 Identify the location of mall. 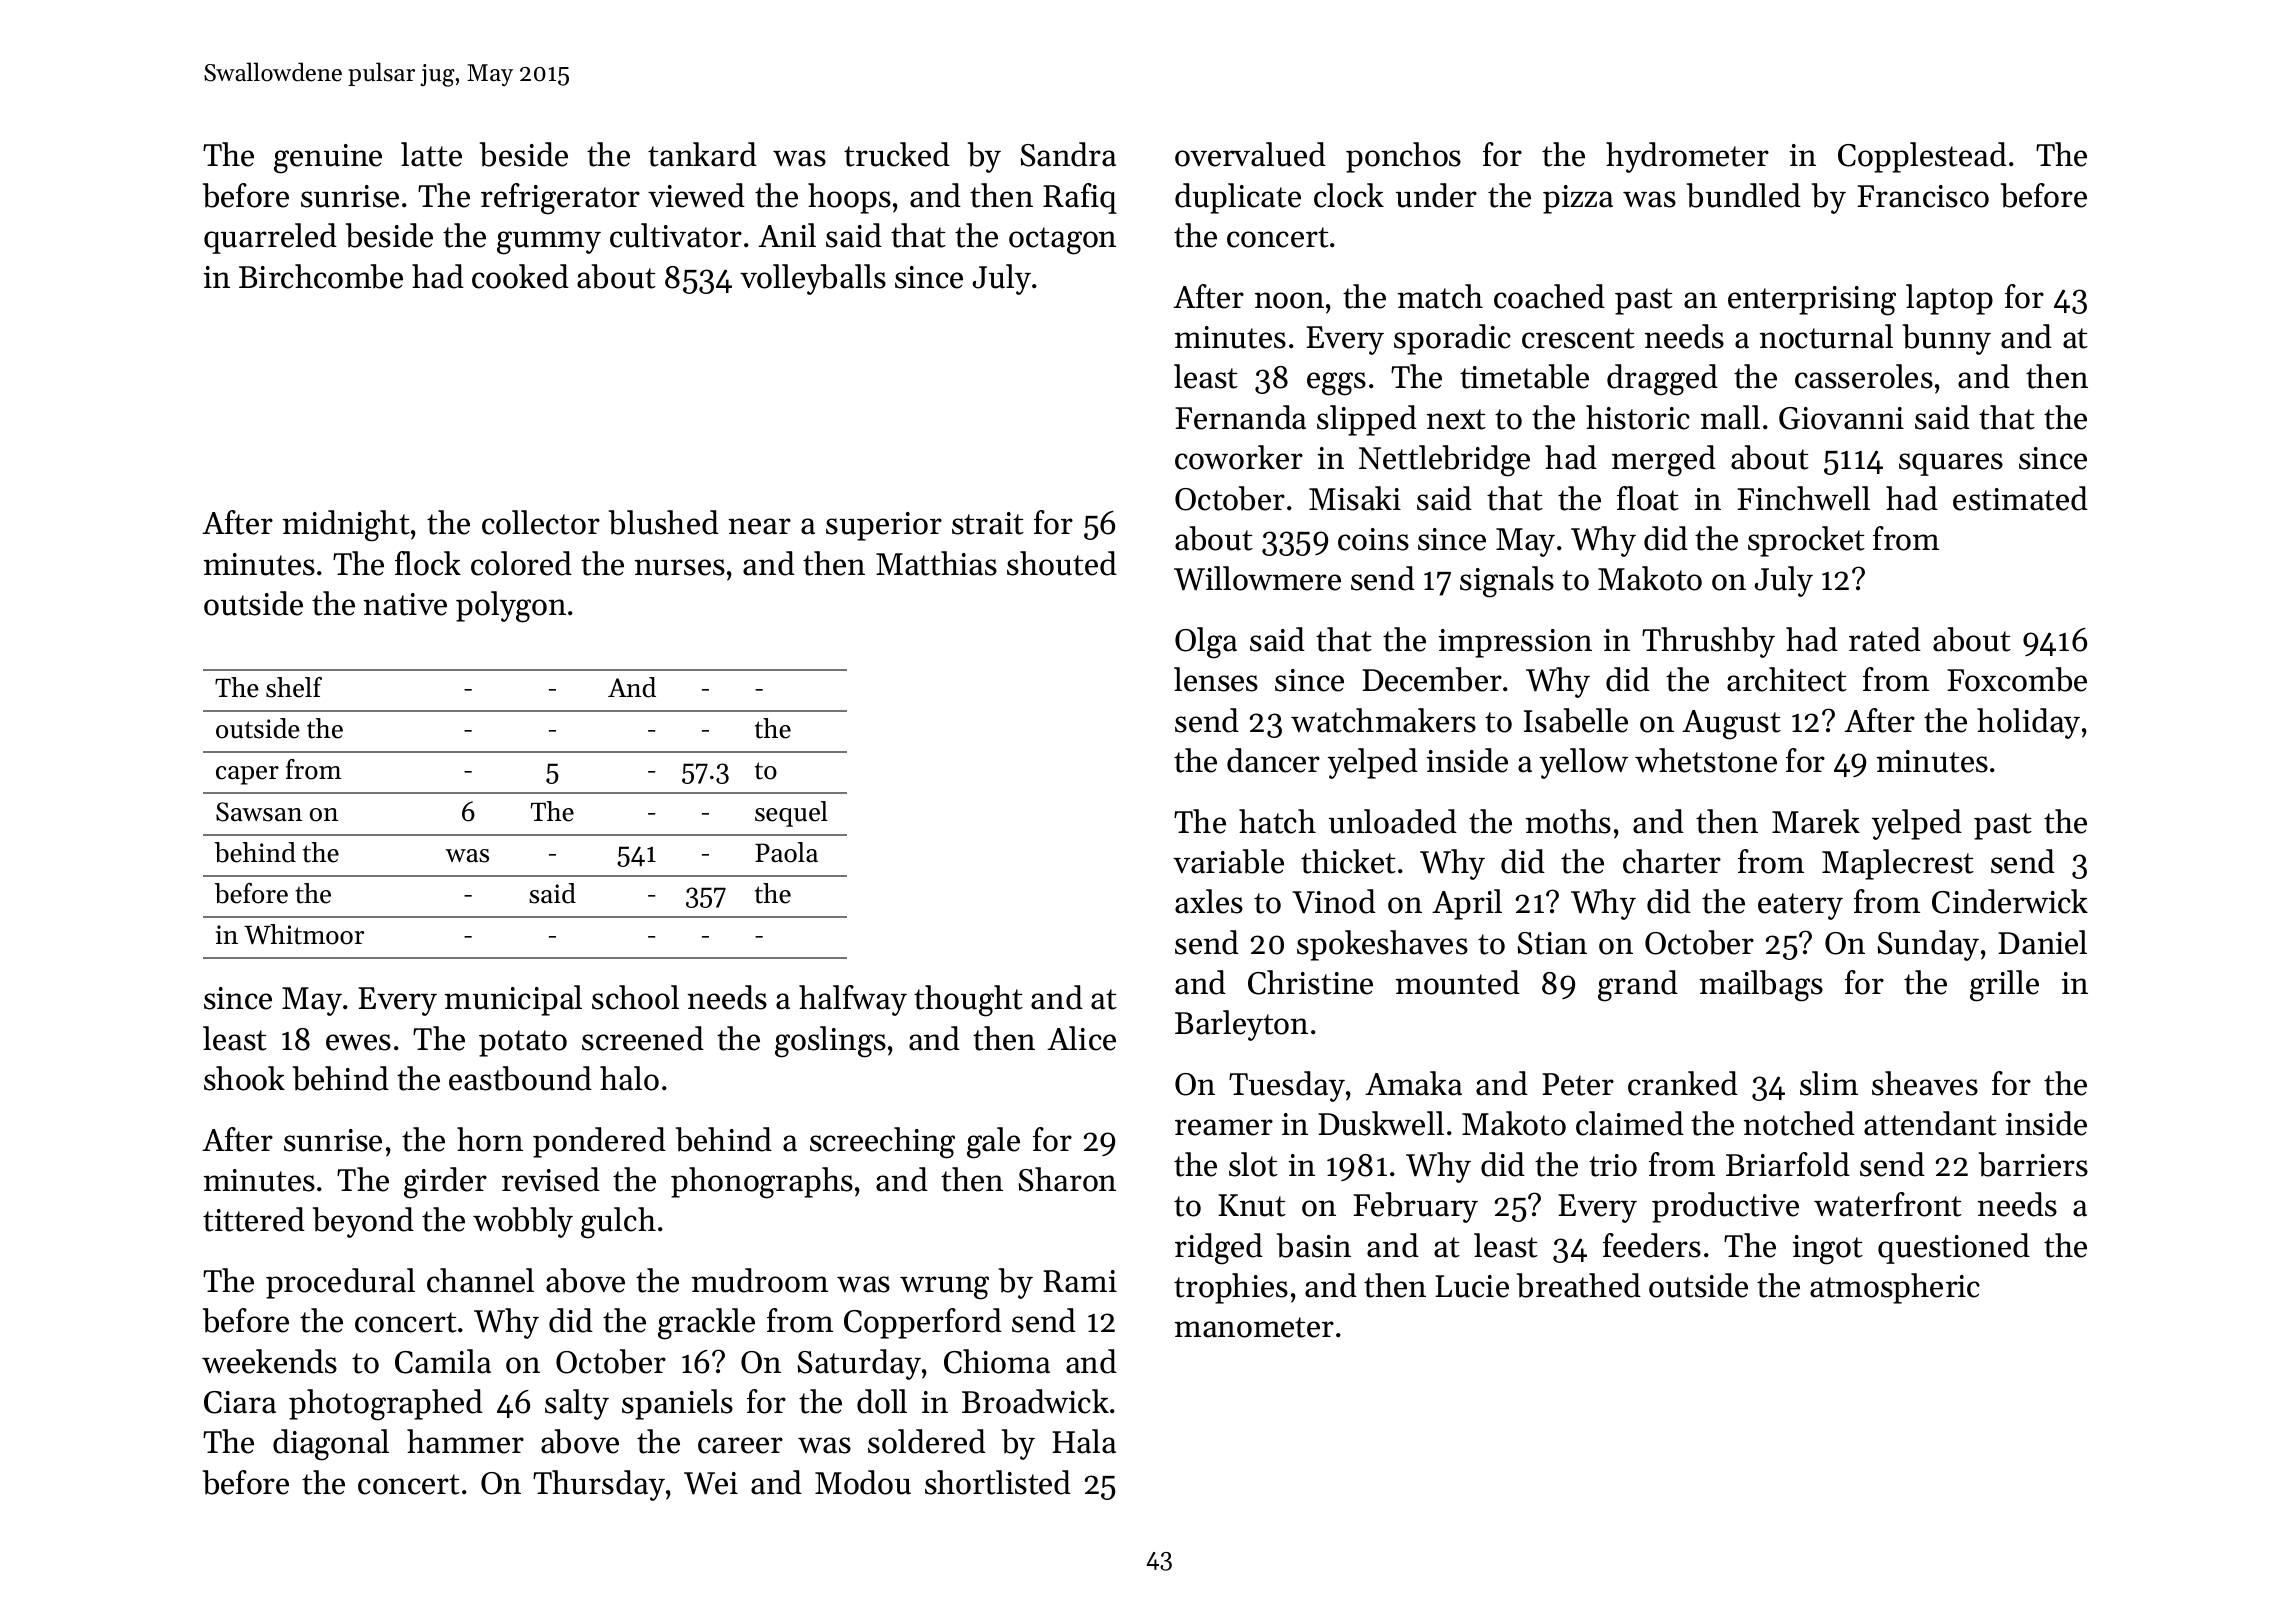
(1730, 417).
